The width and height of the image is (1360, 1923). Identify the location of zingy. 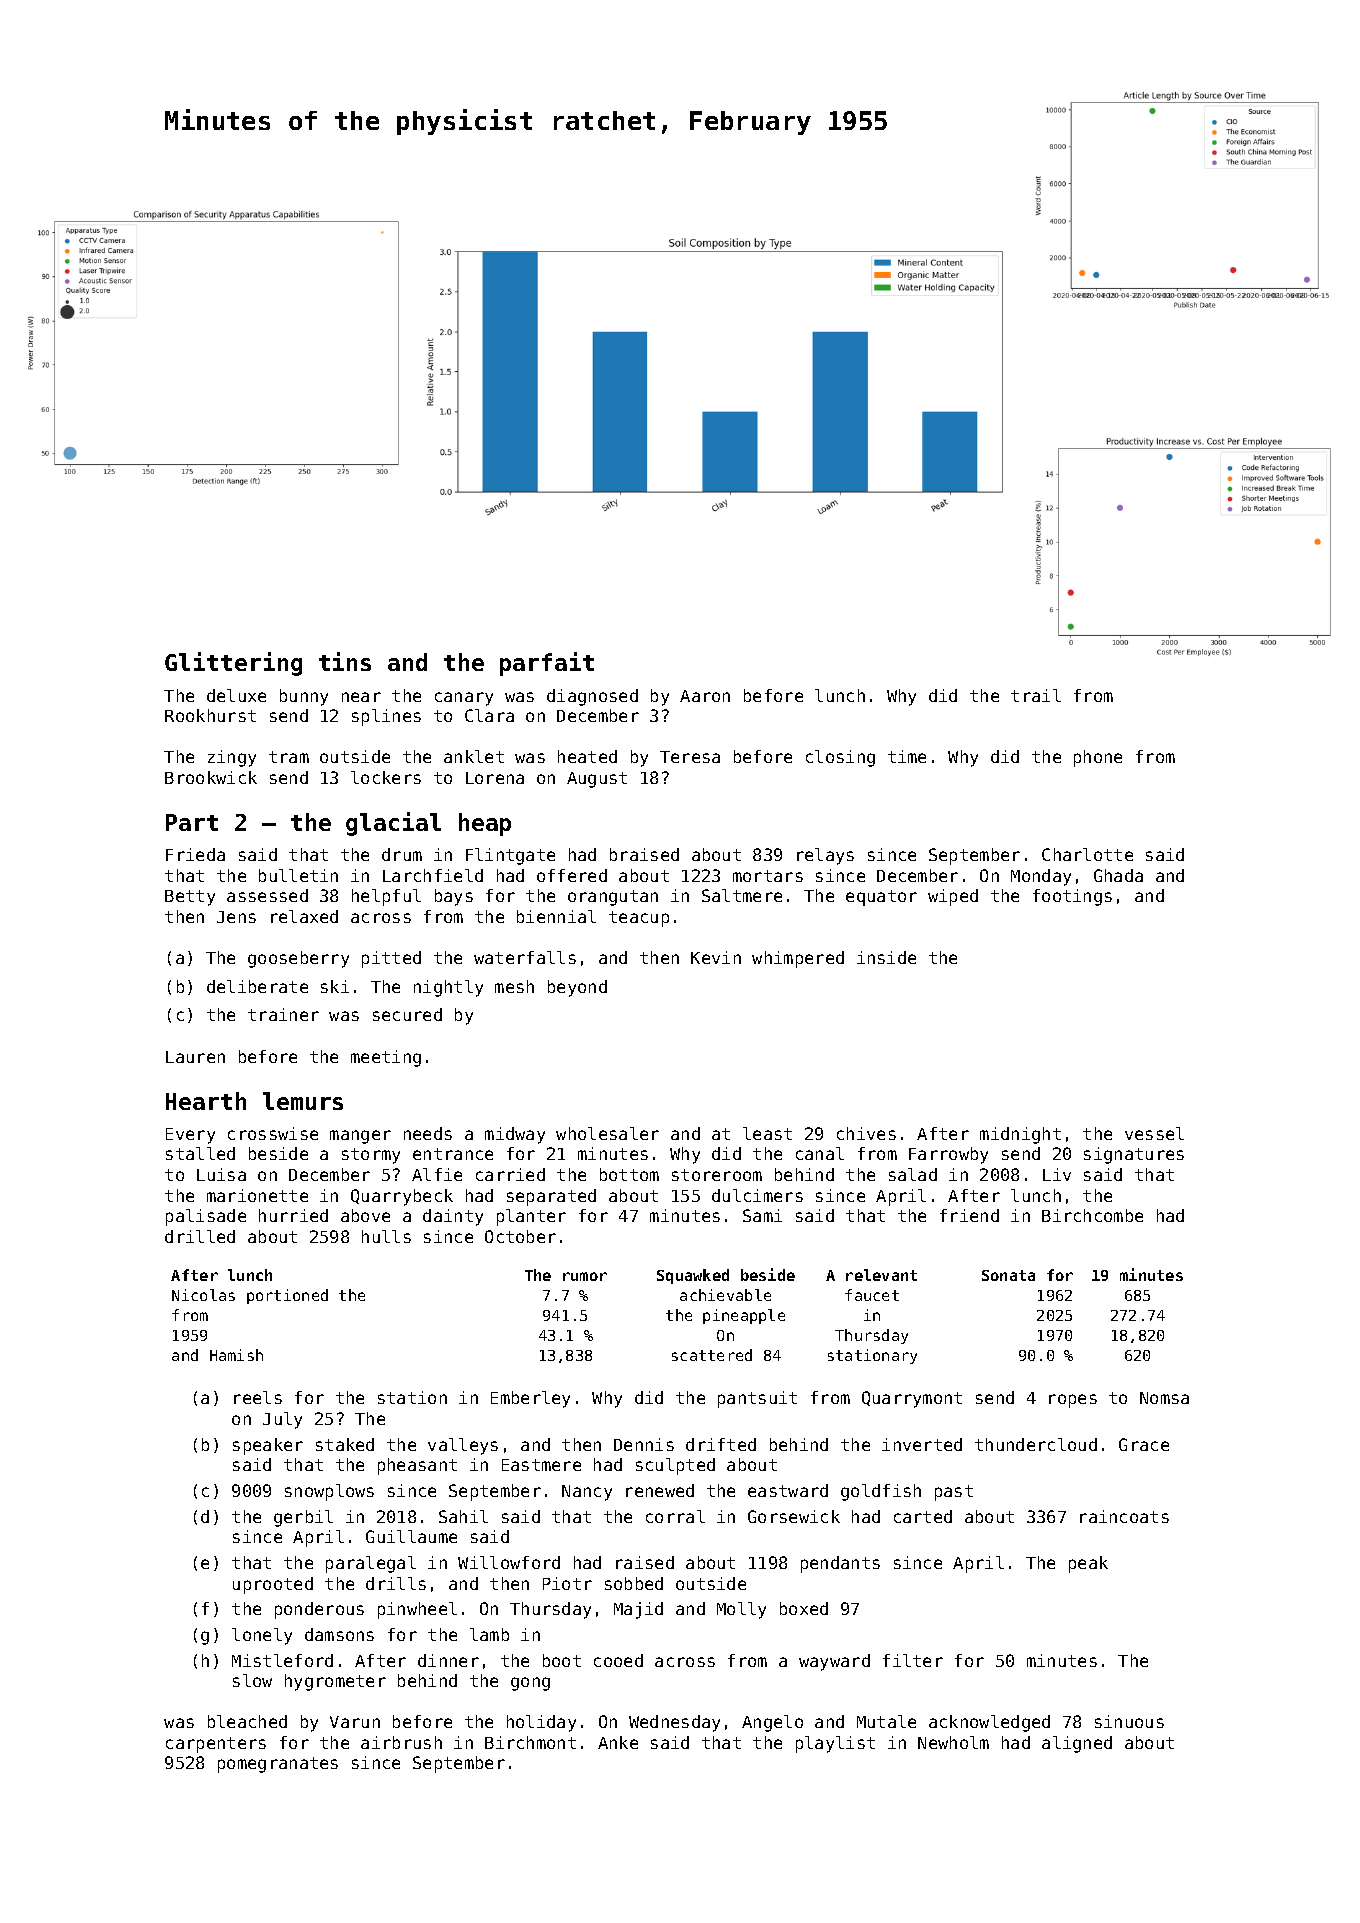
(232, 758).
